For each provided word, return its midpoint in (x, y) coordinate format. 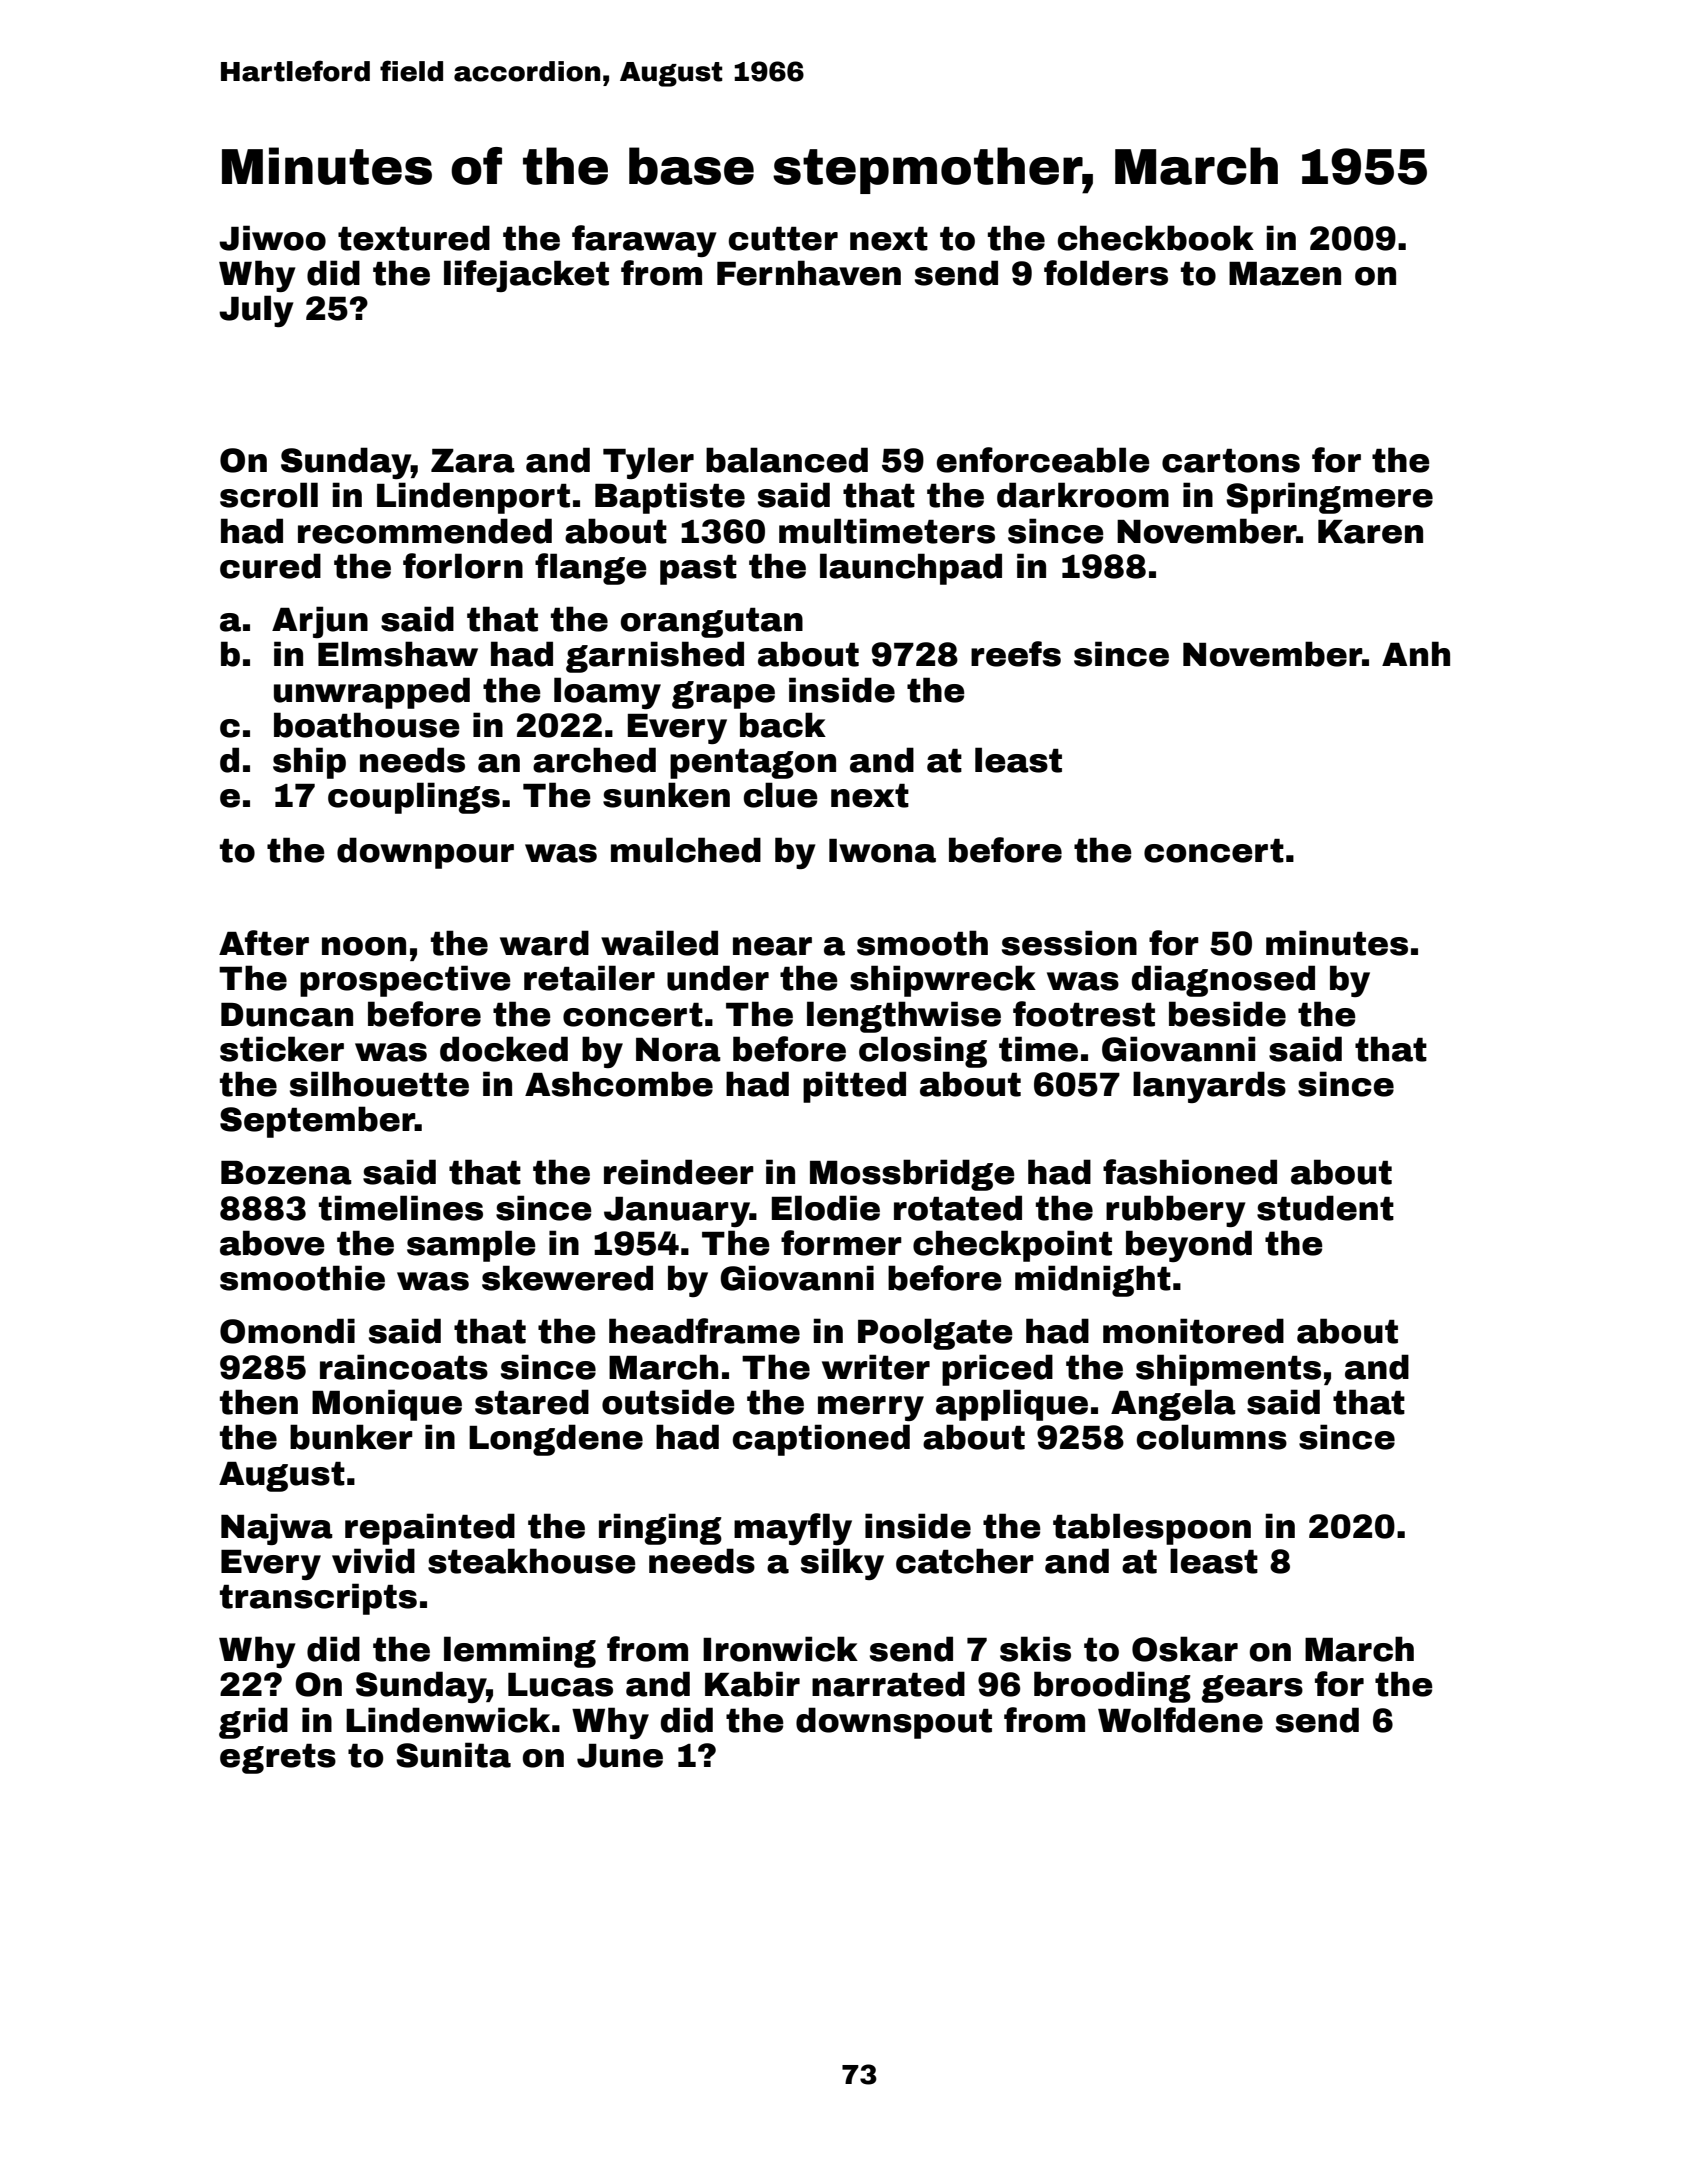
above (272, 1243)
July (256, 311)
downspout (894, 1723)
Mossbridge (912, 1175)
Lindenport (473, 498)
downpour (425, 853)
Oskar (1185, 1649)
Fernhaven (809, 273)
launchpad (911, 569)
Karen (1370, 532)
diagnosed (1223, 981)
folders (1106, 273)
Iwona (882, 851)
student (1325, 1208)
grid (253, 1723)
